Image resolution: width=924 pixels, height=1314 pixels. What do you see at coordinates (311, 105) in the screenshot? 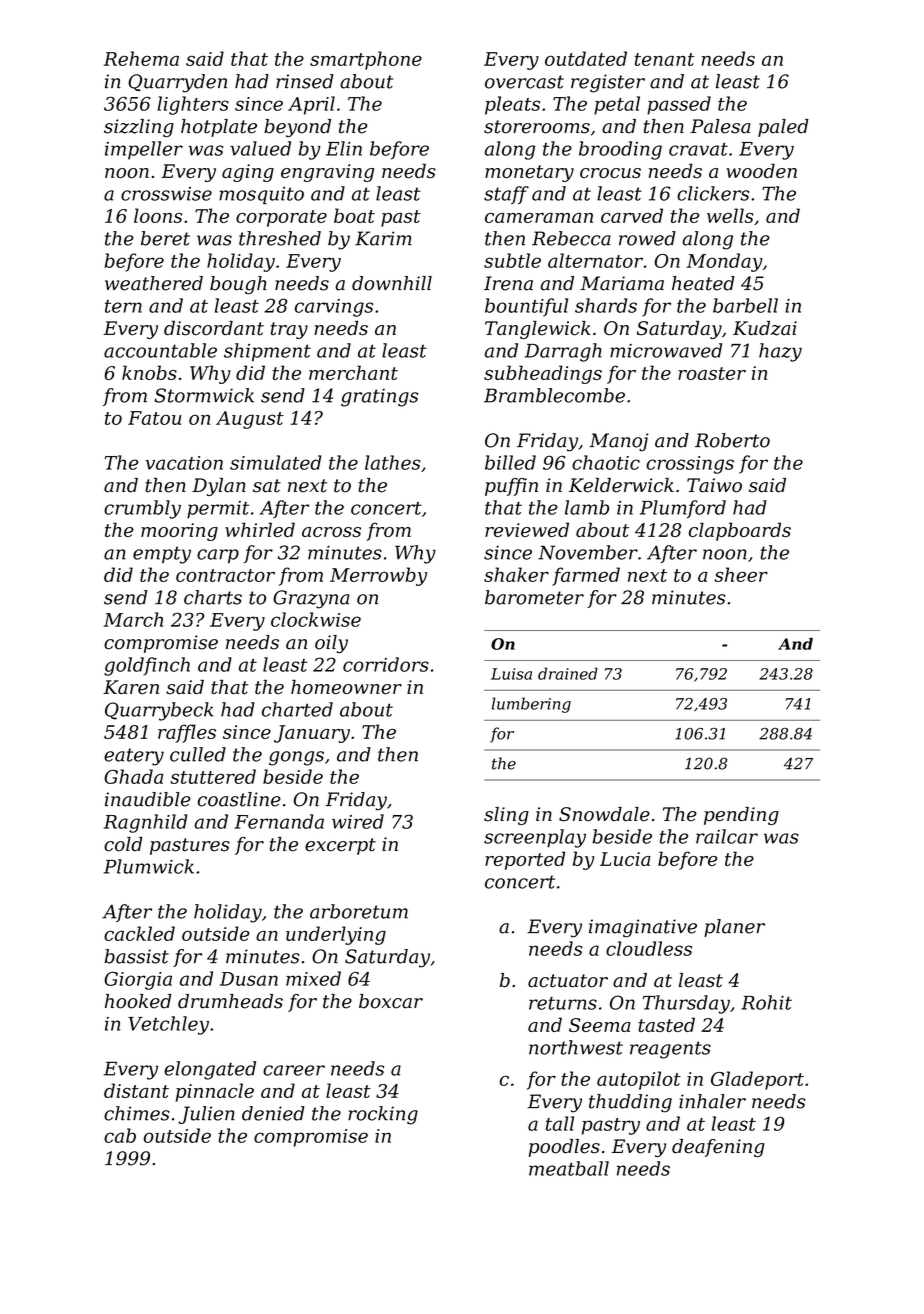
I see `April` at bounding box center [311, 105].
